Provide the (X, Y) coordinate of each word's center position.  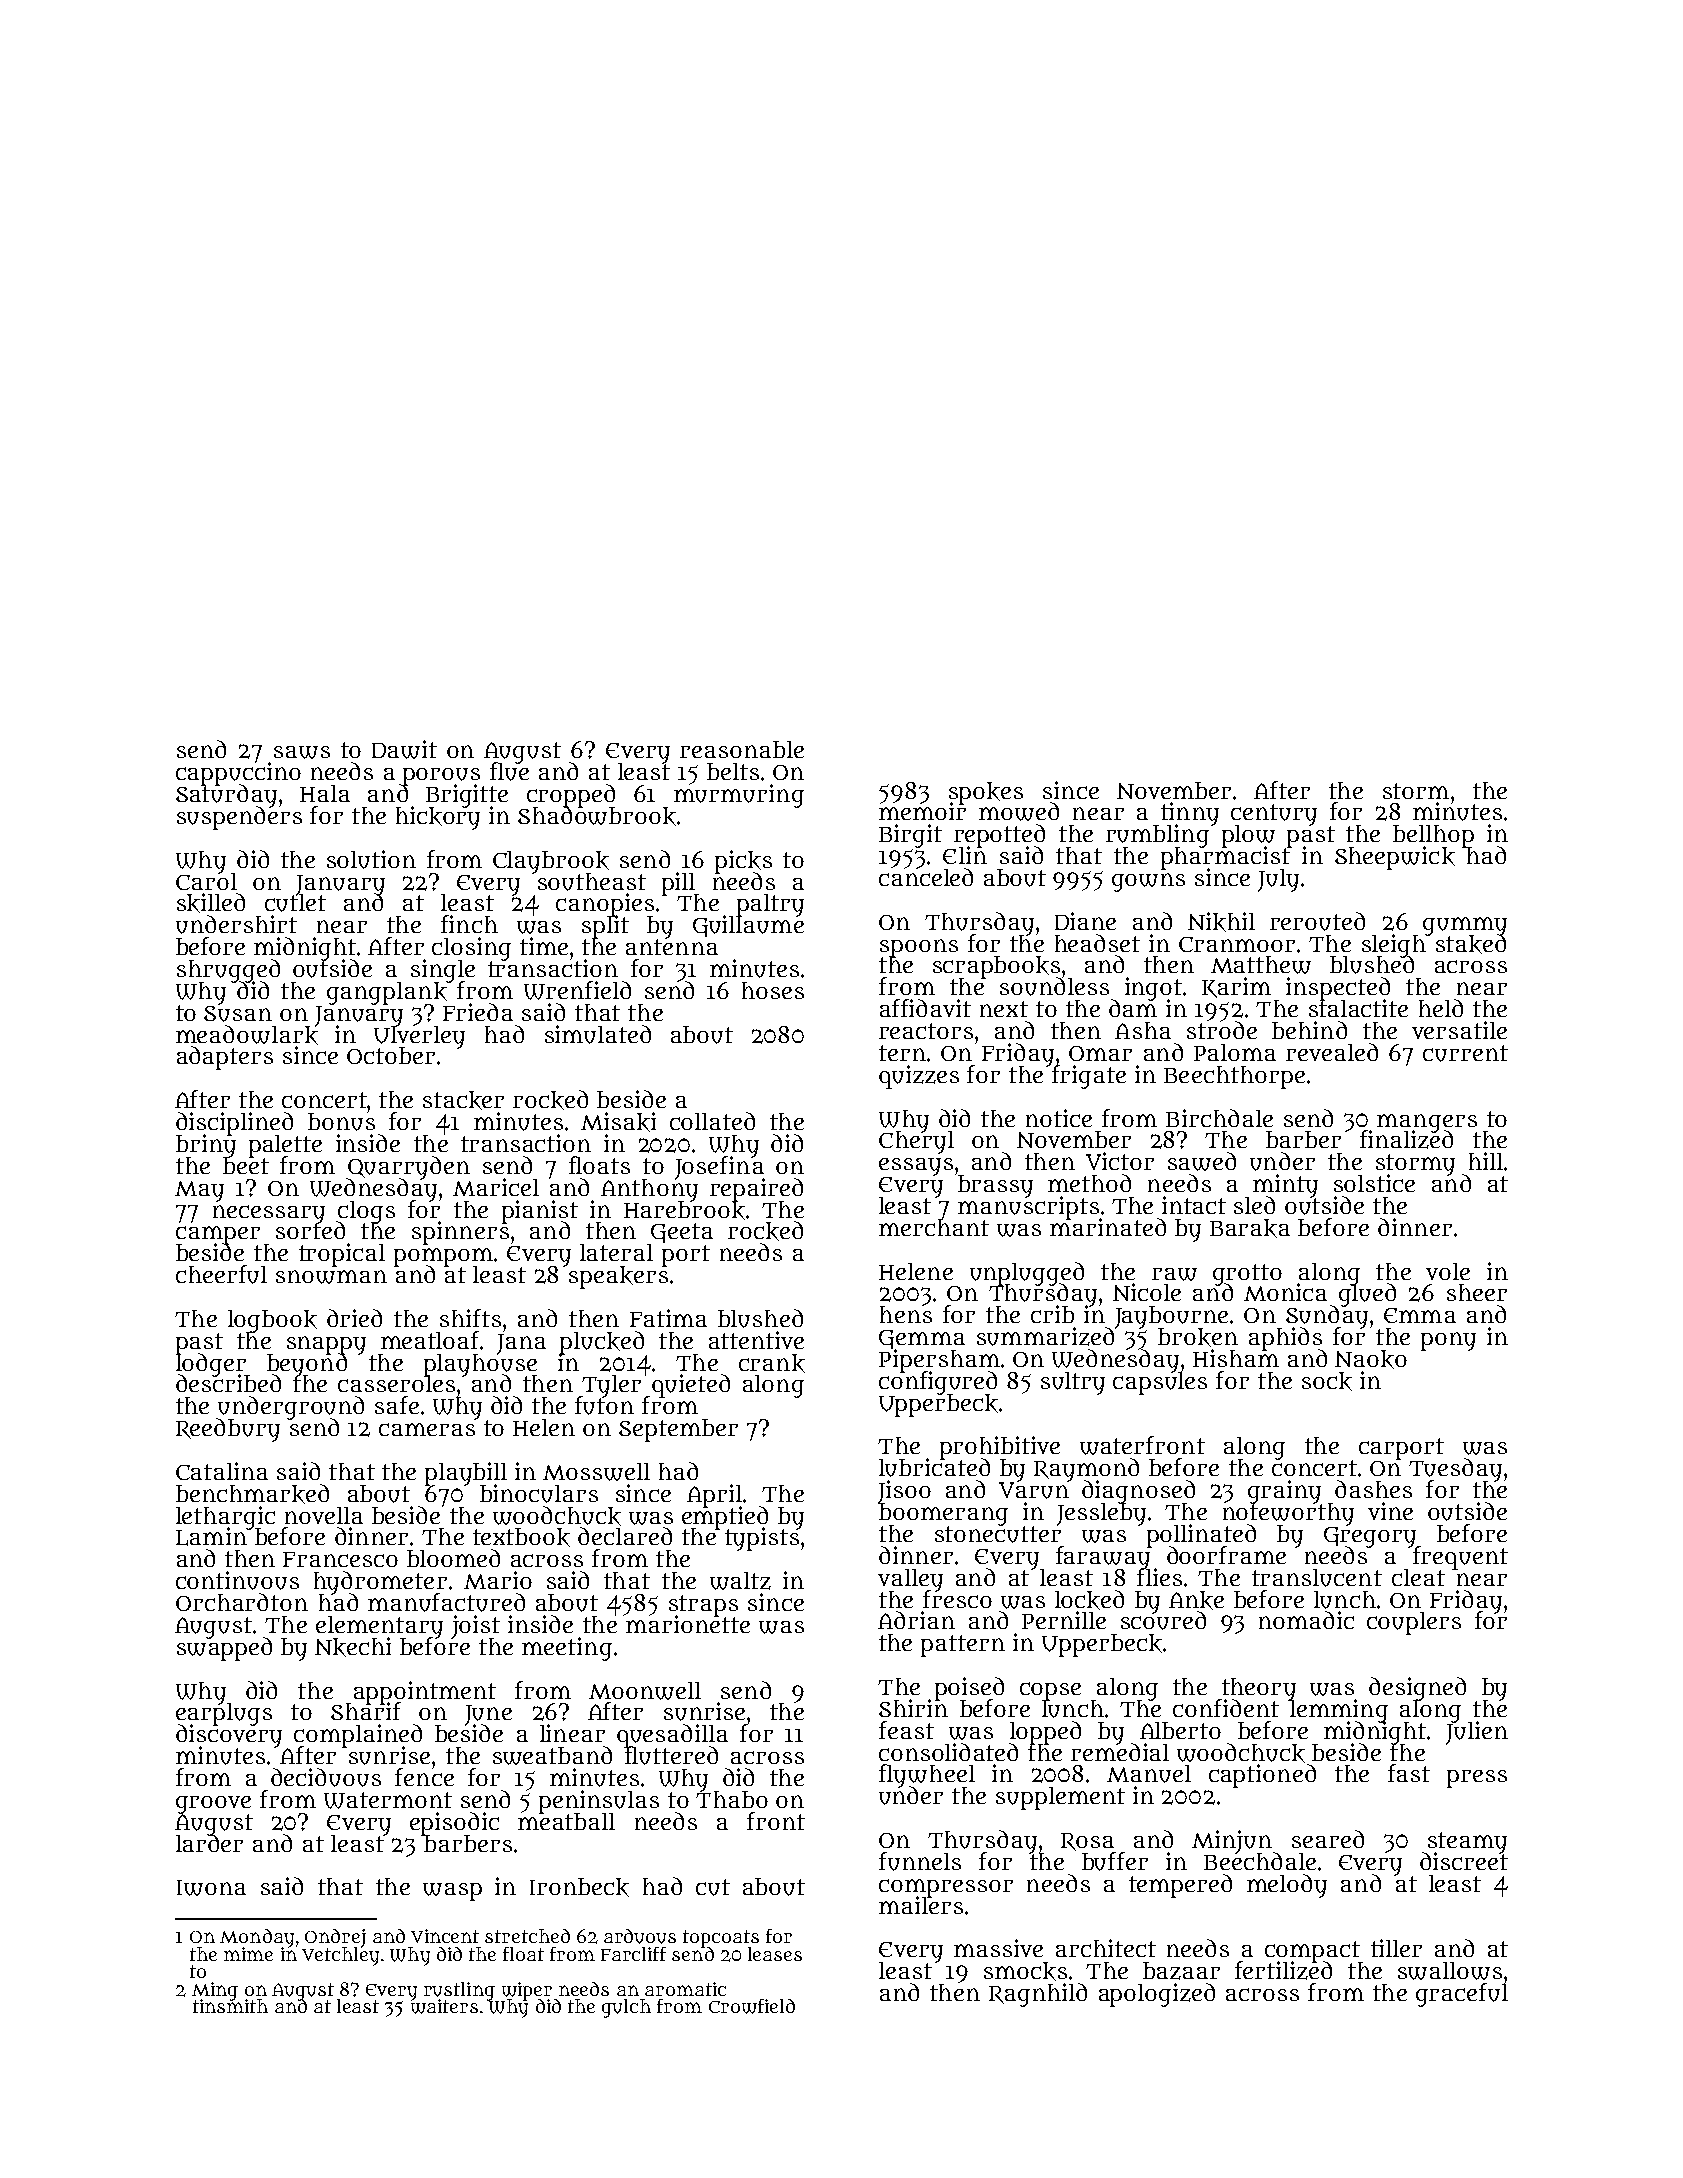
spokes (986, 792)
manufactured (446, 1602)
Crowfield (752, 2006)
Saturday (226, 796)
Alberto (1180, 1730)
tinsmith (230, 2006)
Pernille (1064, 1620)
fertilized (1283, 1971)
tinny (1190, 813)
